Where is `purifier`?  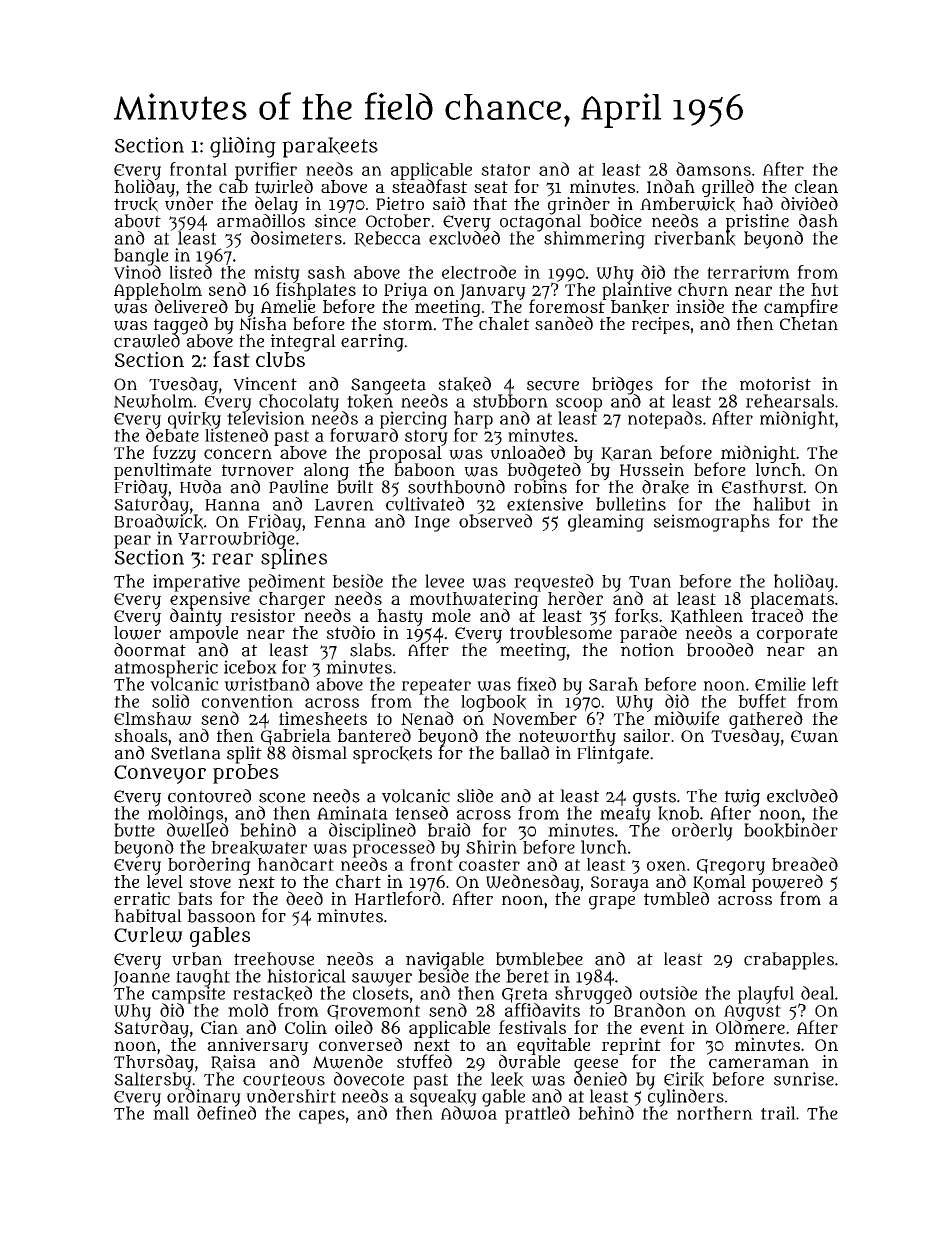 purifier is located at coordinates (266, 171).
